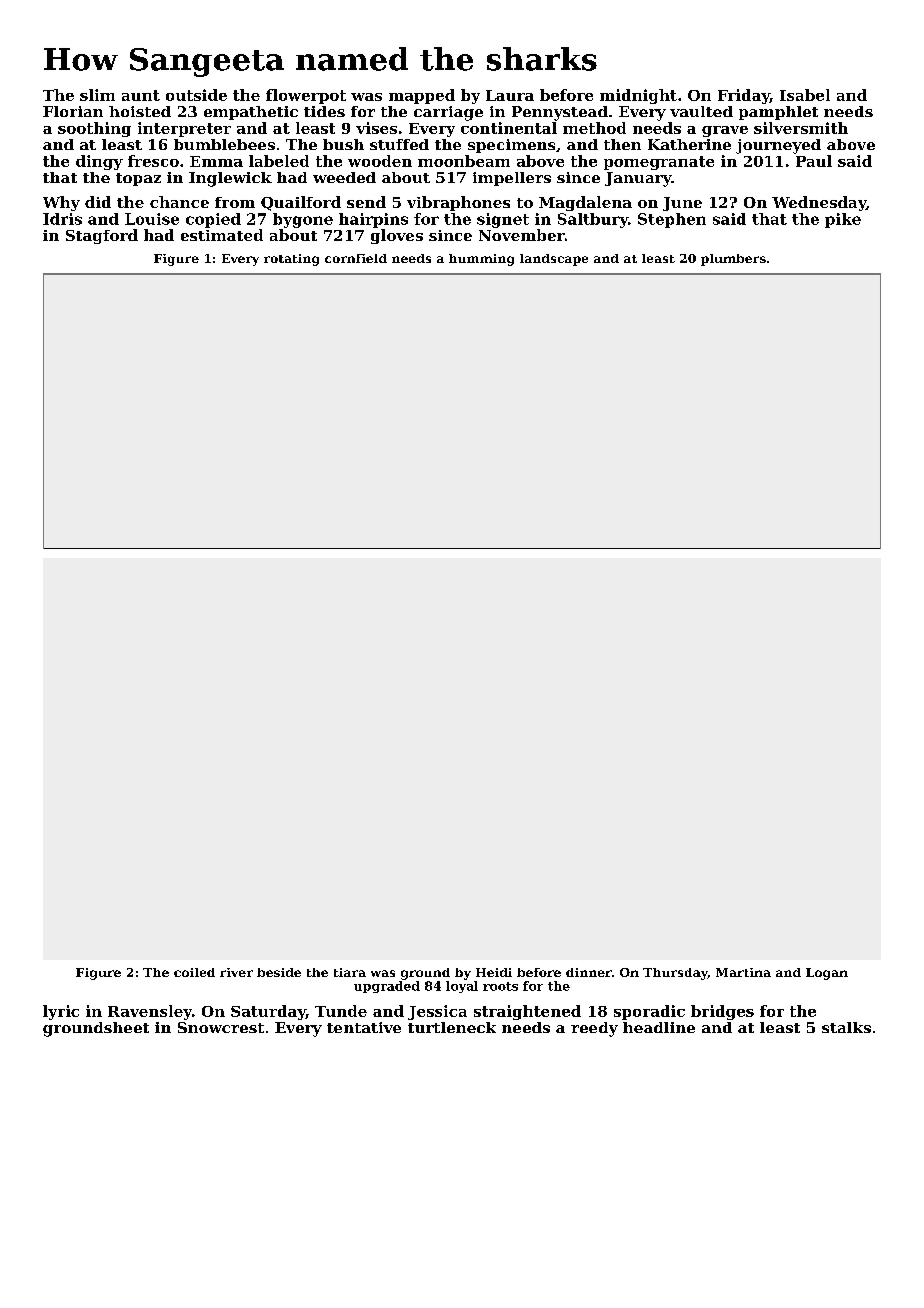 Image resolution: width=924 pixels, height=1308 pixels. I want to click on Katherine, so click(689, 144).
